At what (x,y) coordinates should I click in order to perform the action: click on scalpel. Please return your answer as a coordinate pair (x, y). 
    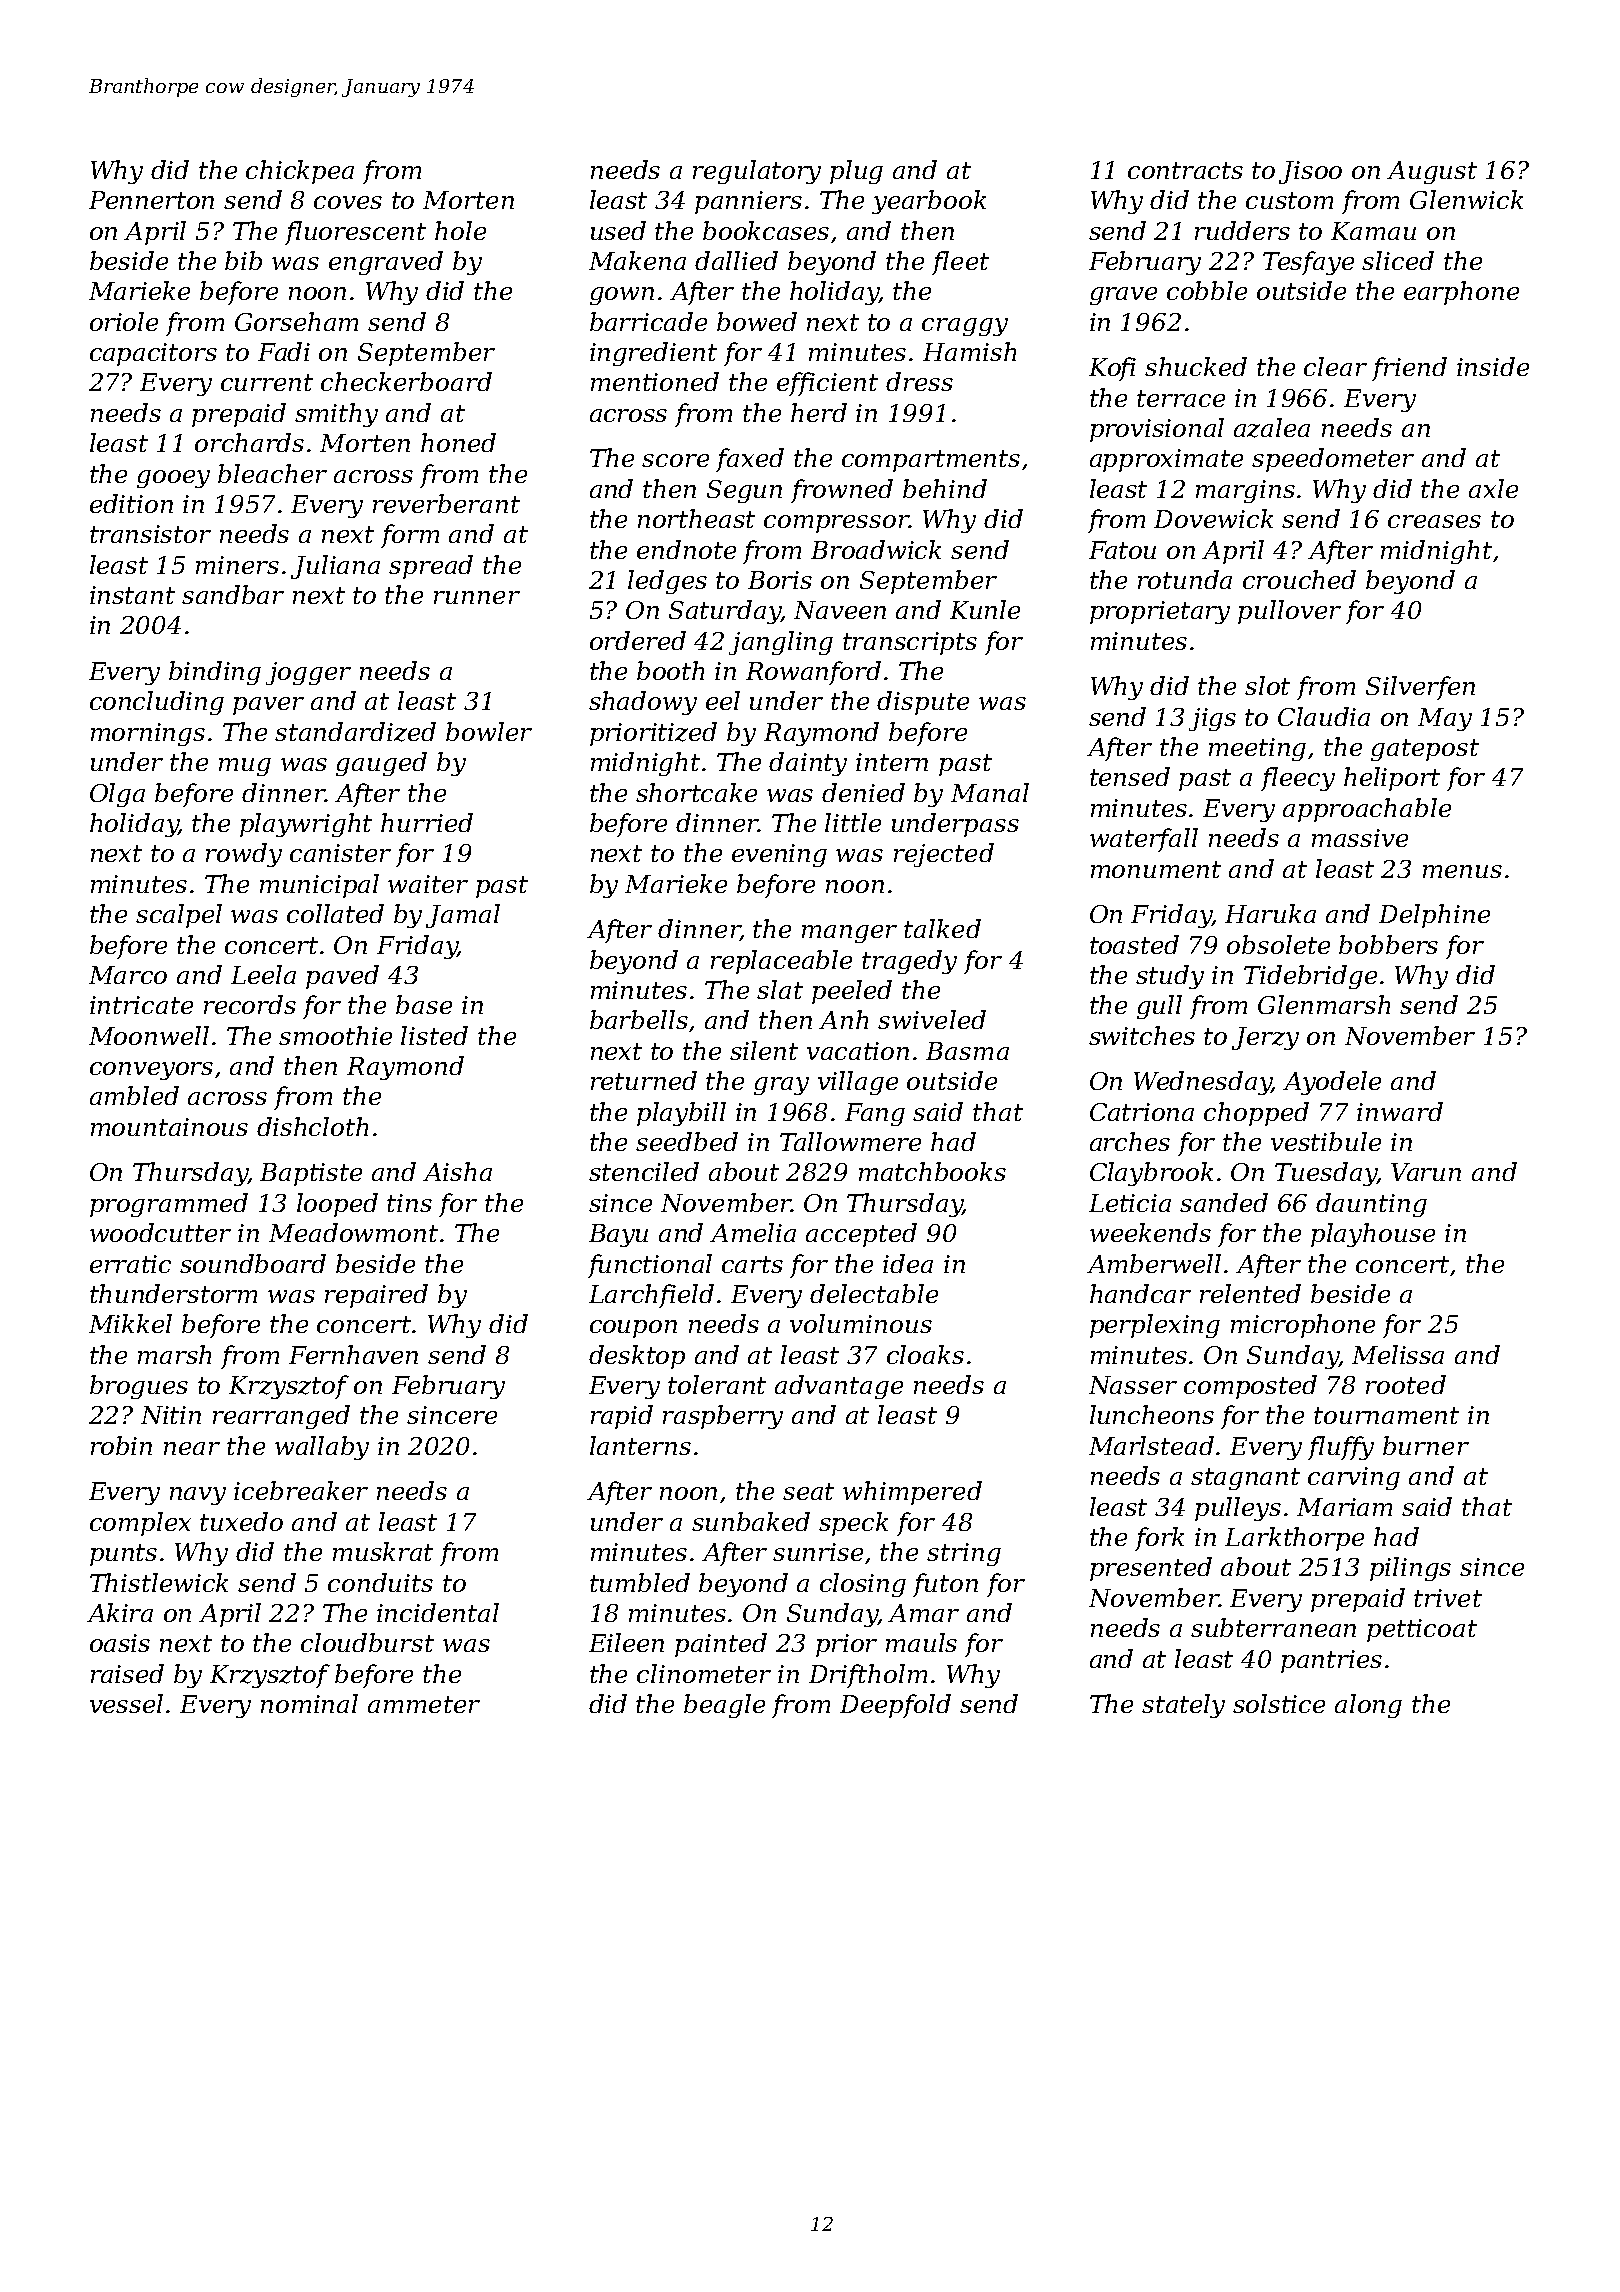
    Looking at the image, I should click on (179, 916).
